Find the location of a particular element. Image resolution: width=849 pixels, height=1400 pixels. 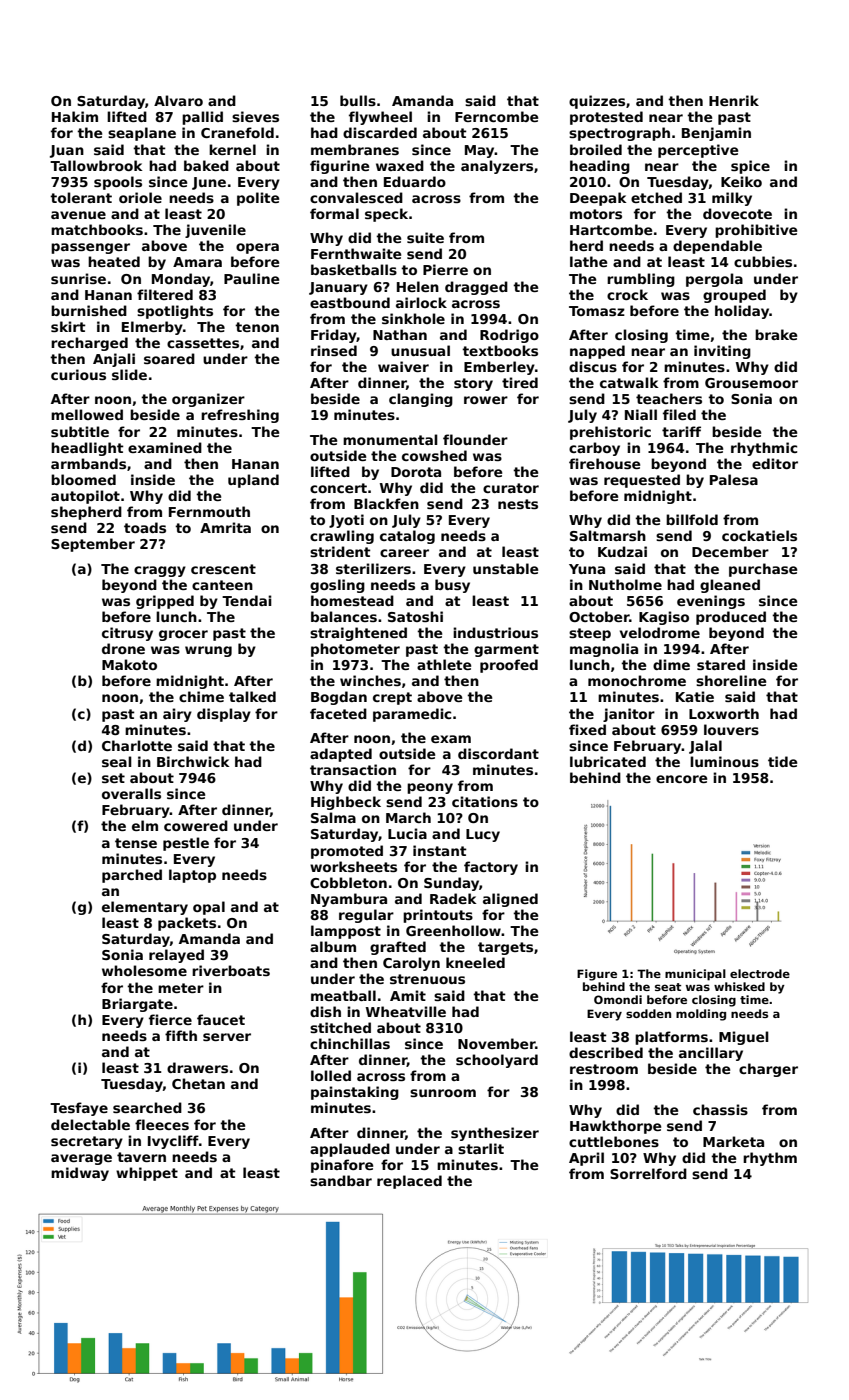

monumental is located at coordinates (390, 439).
